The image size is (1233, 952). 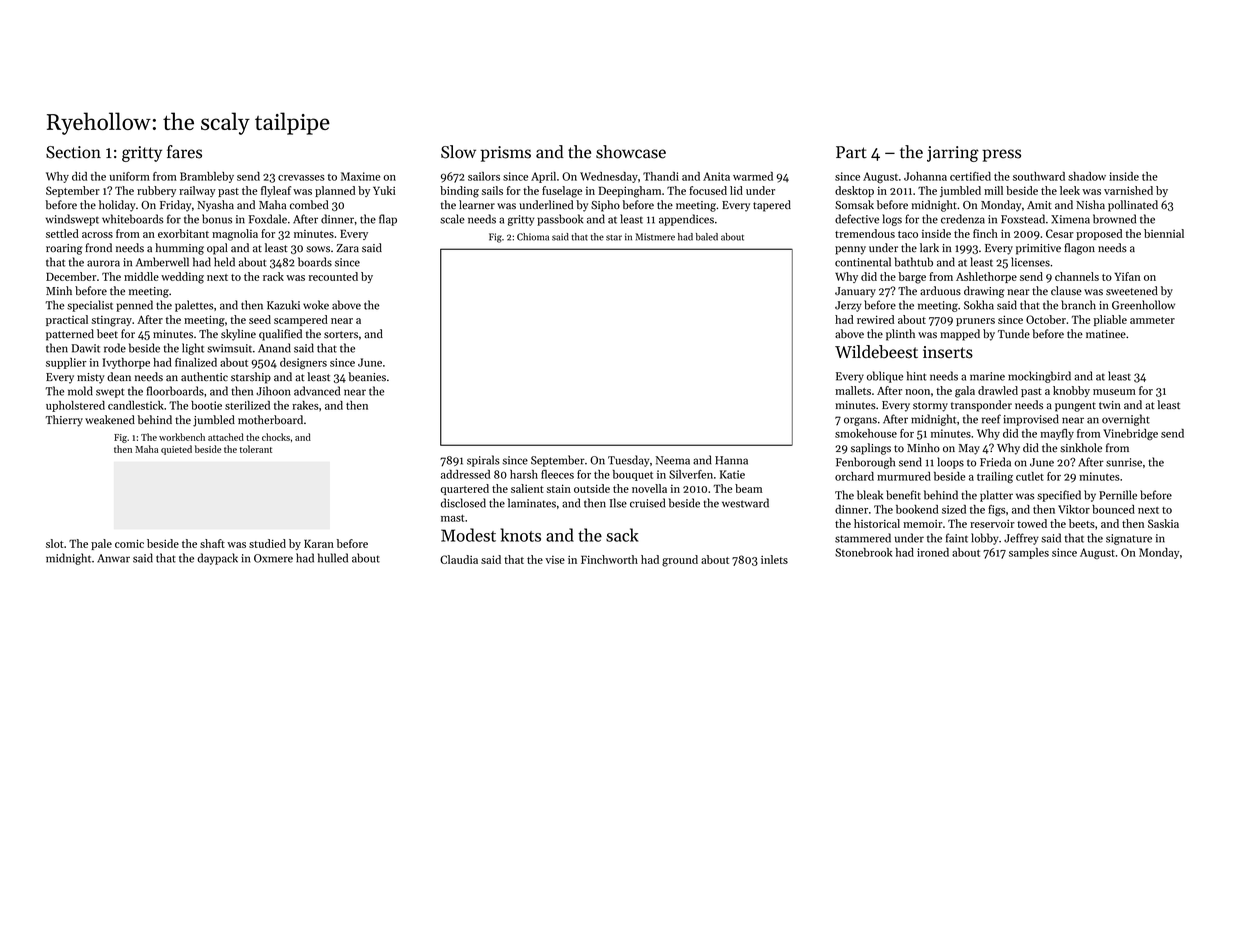 What do you see at coordinates (207, 177) in the image?
I see `Brambleby` at bounding box center [207, 177].
